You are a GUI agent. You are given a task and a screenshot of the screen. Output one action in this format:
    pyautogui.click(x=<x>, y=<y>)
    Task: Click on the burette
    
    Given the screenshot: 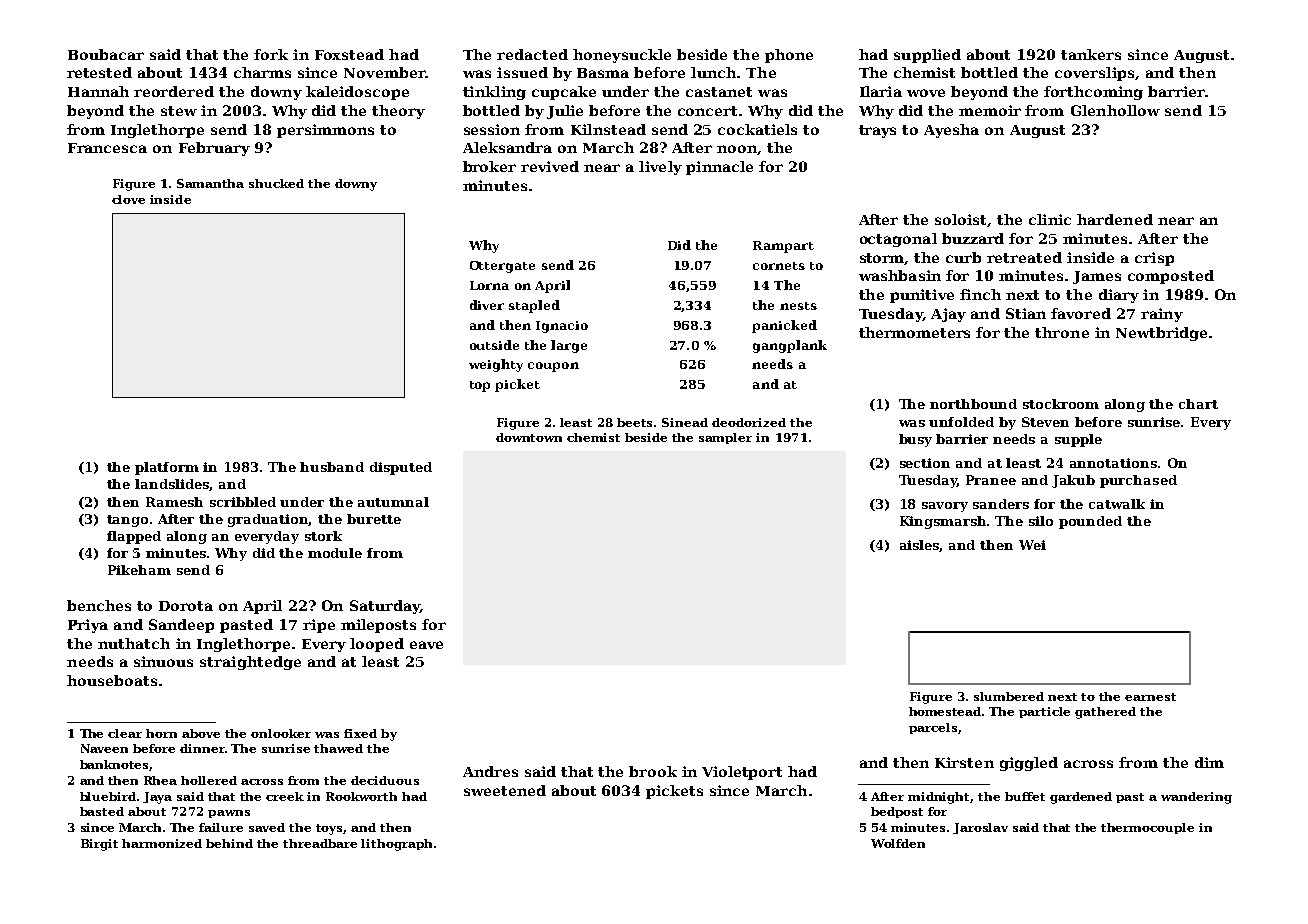 What is the action you would take?
    pyautogui.click(x=374, y=519)
